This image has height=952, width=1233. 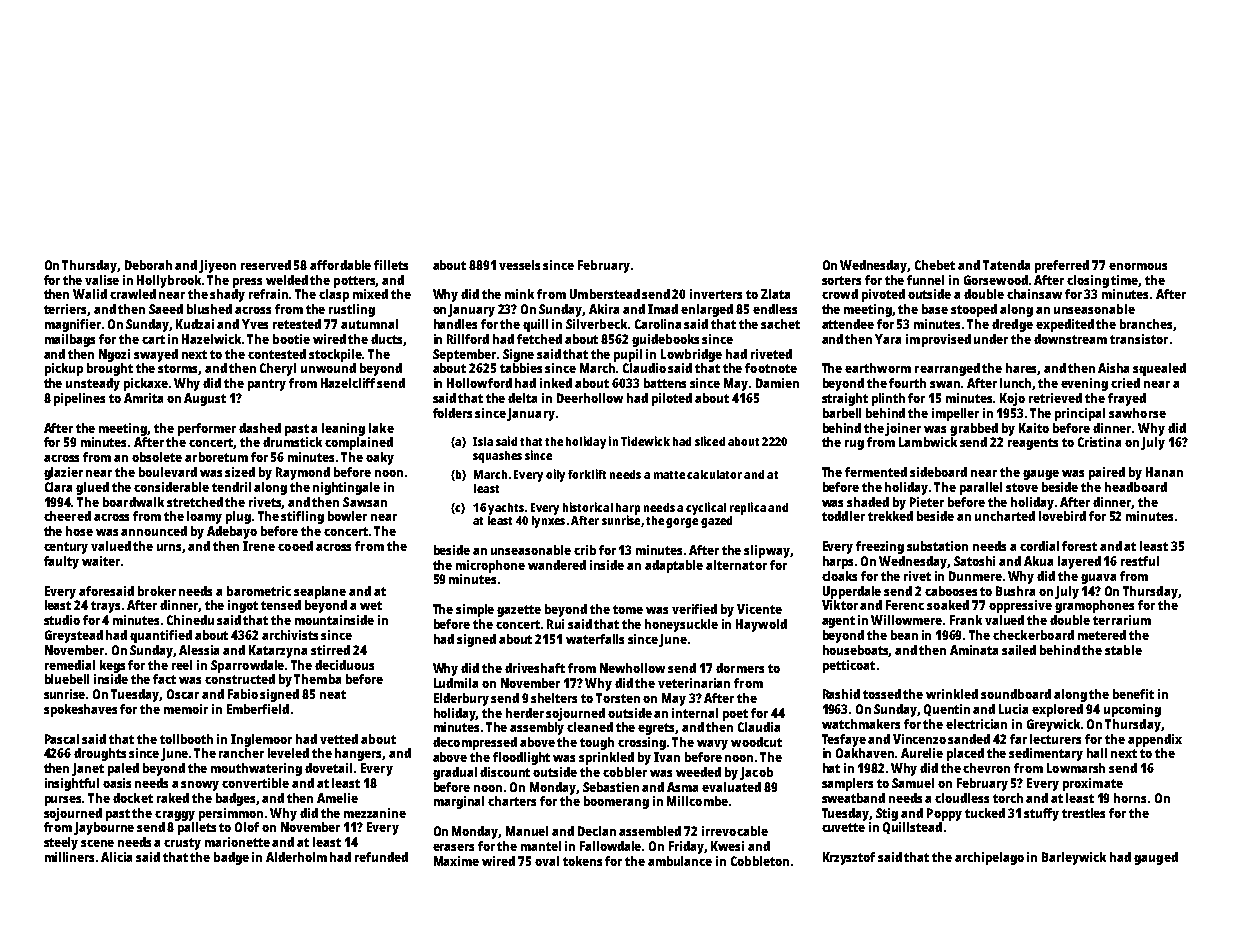 I want to click on fillets, so click(x=391, y=265).
